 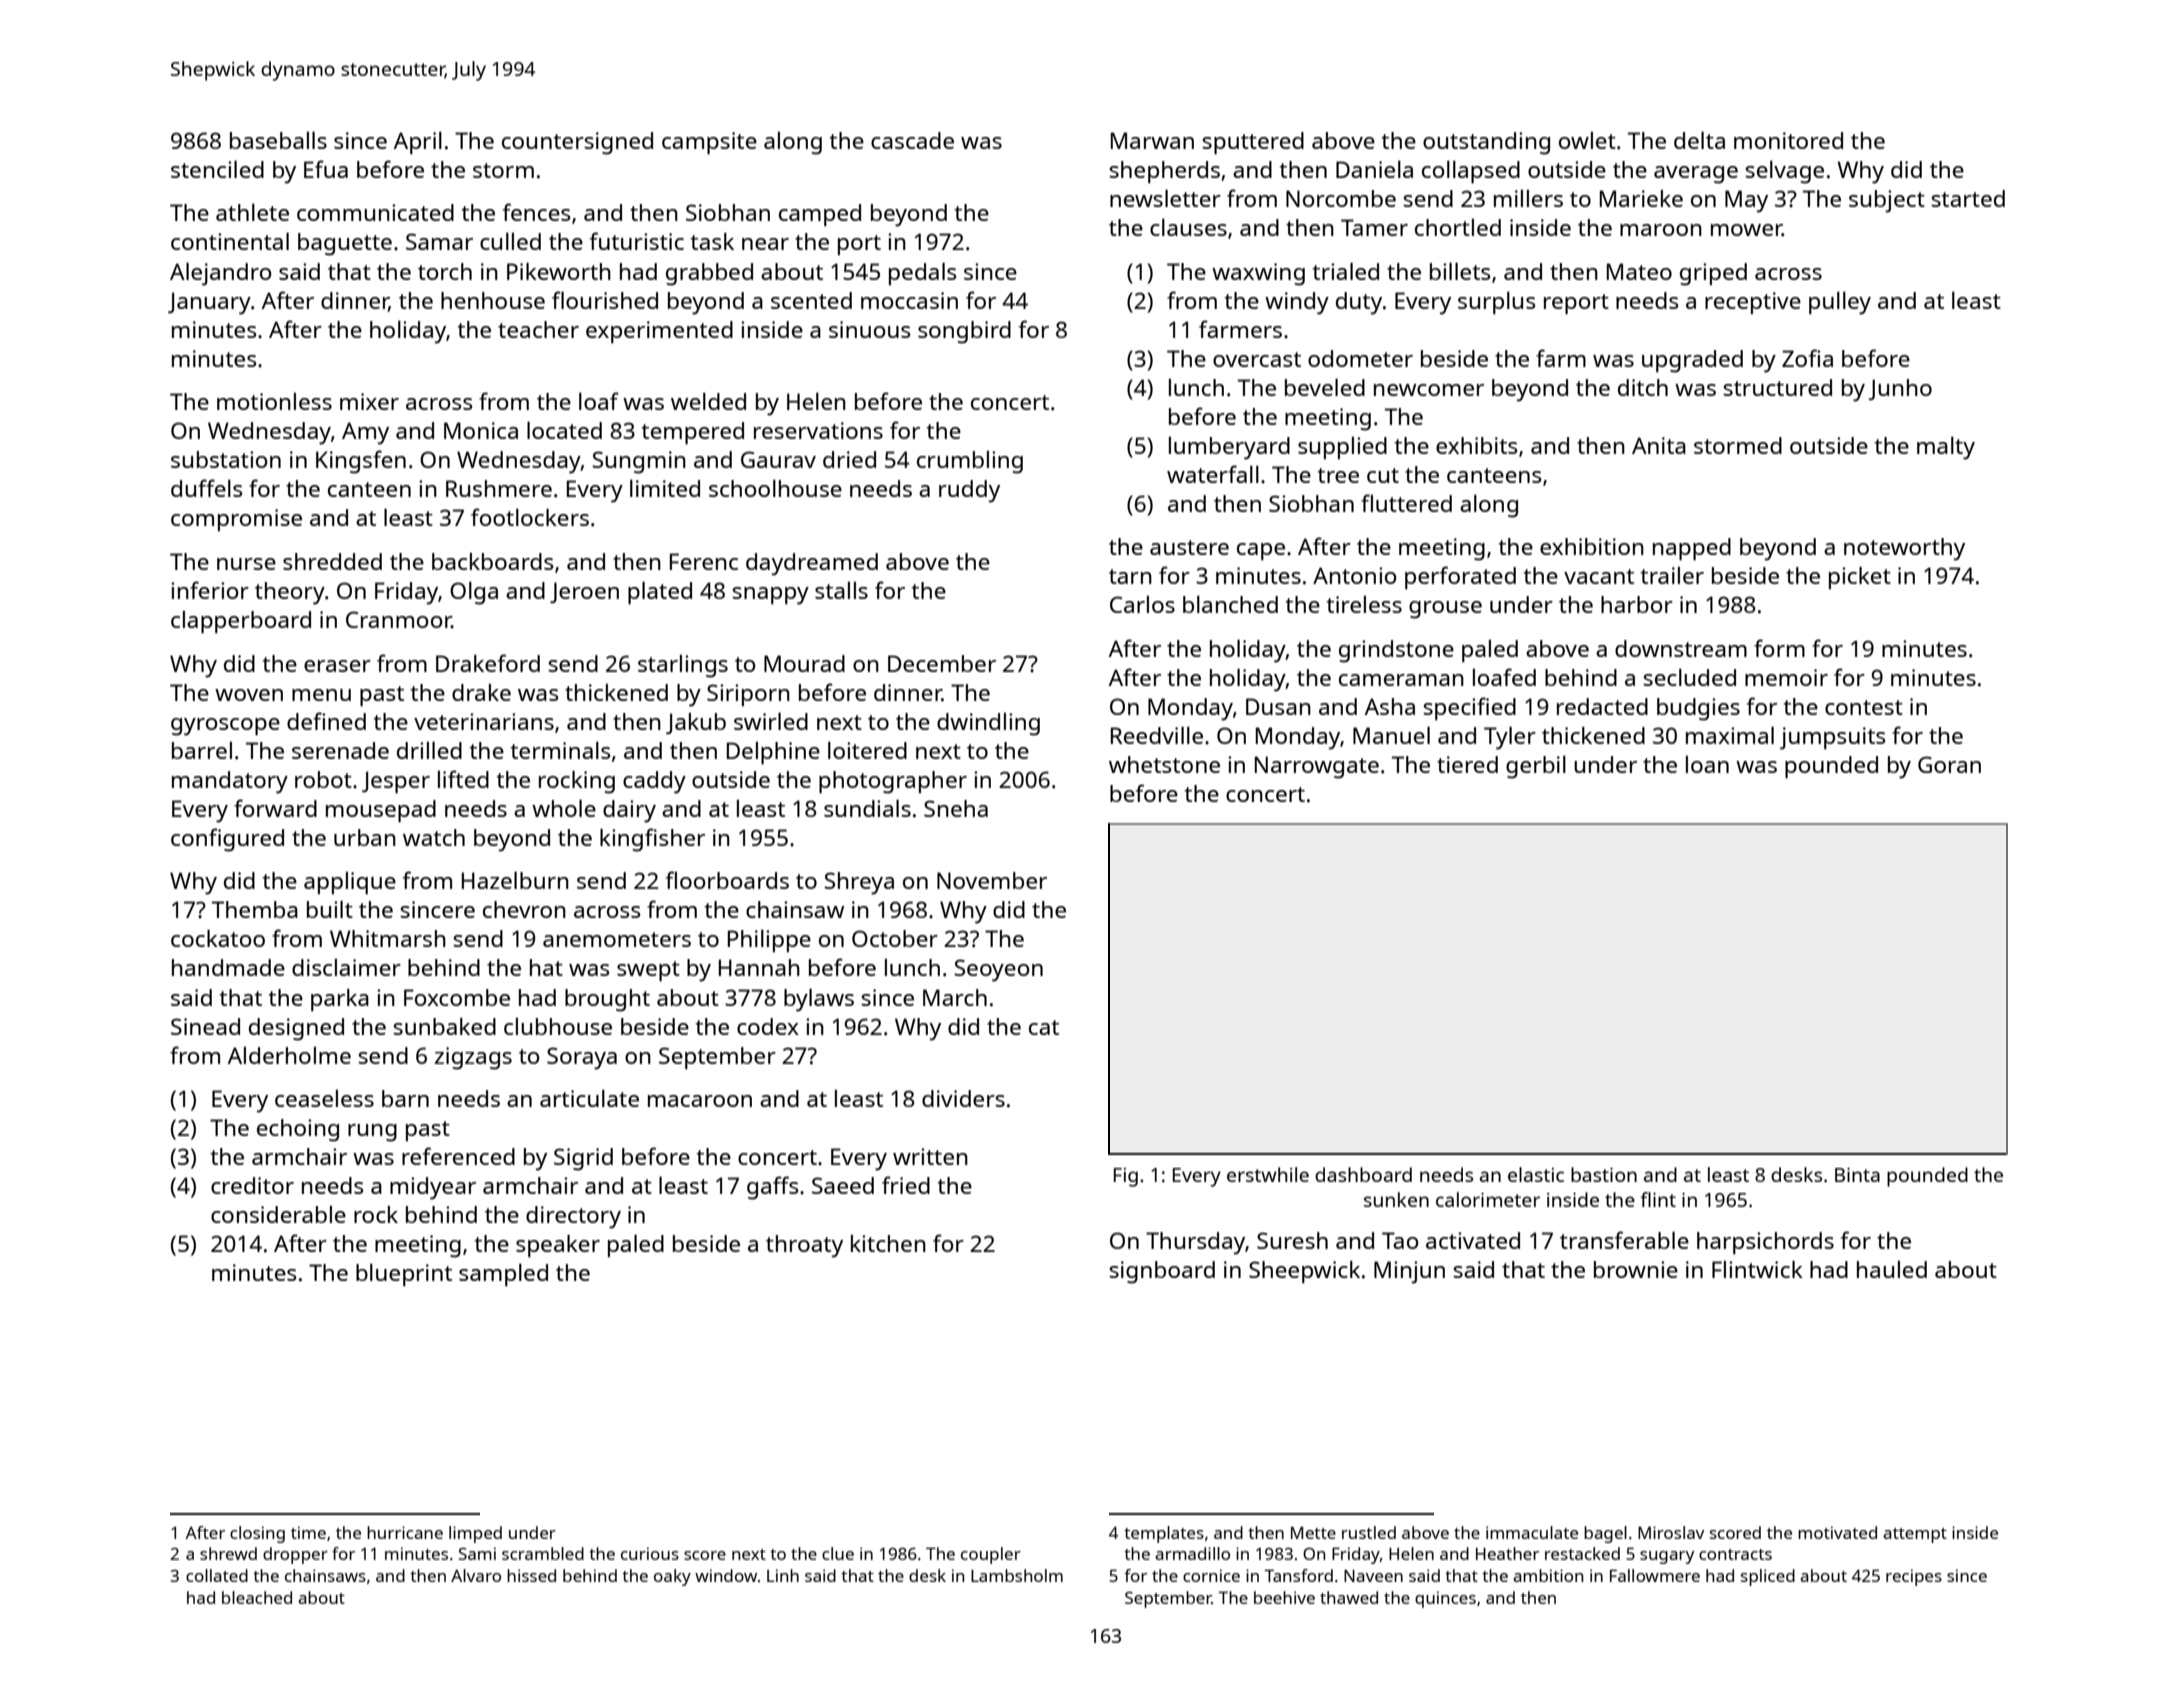 I want to click on configured, so click(x=227, y=840).
